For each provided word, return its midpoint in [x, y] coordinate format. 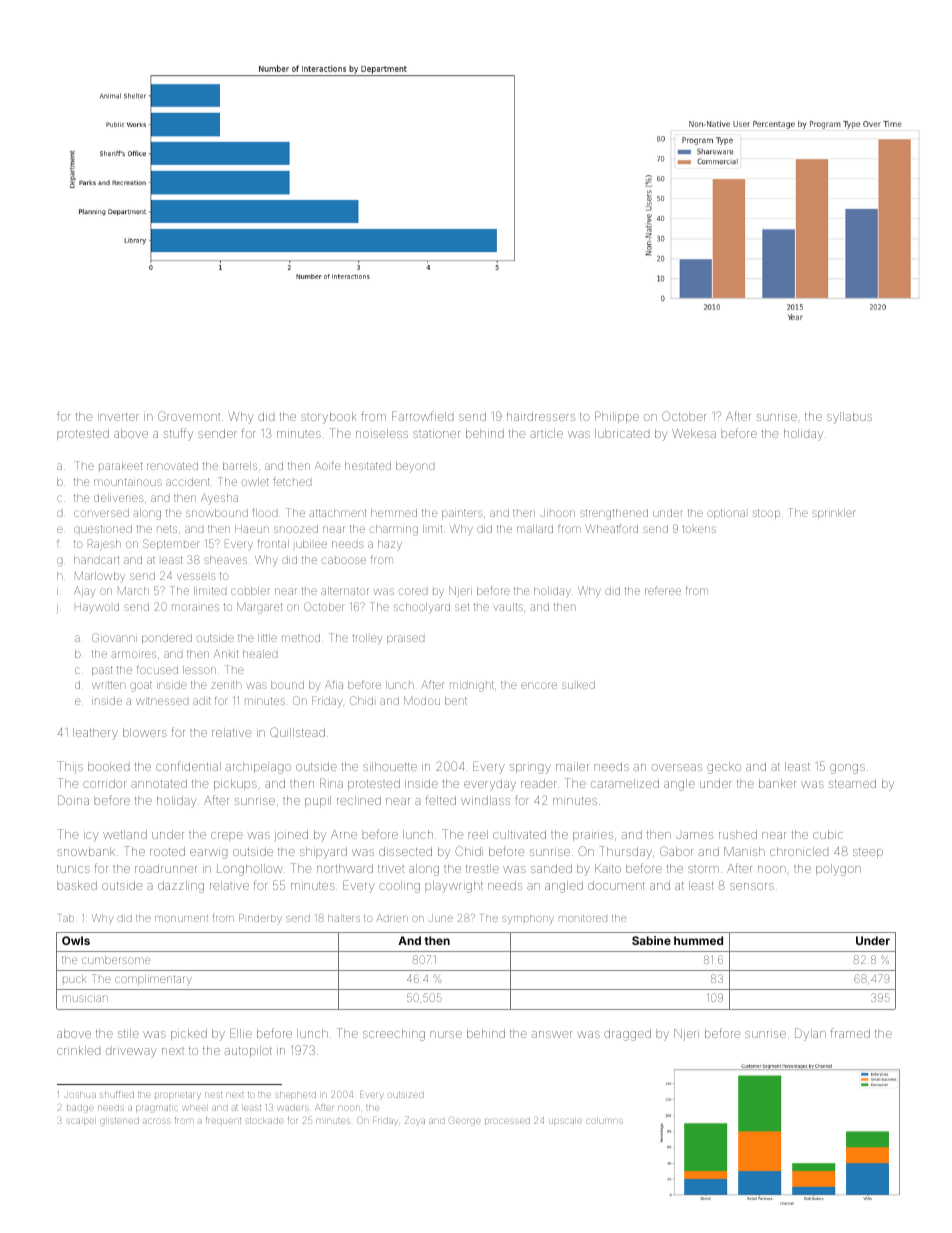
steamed [852, 783]
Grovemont [189, 416]
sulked [578, 685]
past [102, 671]
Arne [344, 834]
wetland [125, 834]
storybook [329, 418]
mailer [572, 766]
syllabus [849, 418]
